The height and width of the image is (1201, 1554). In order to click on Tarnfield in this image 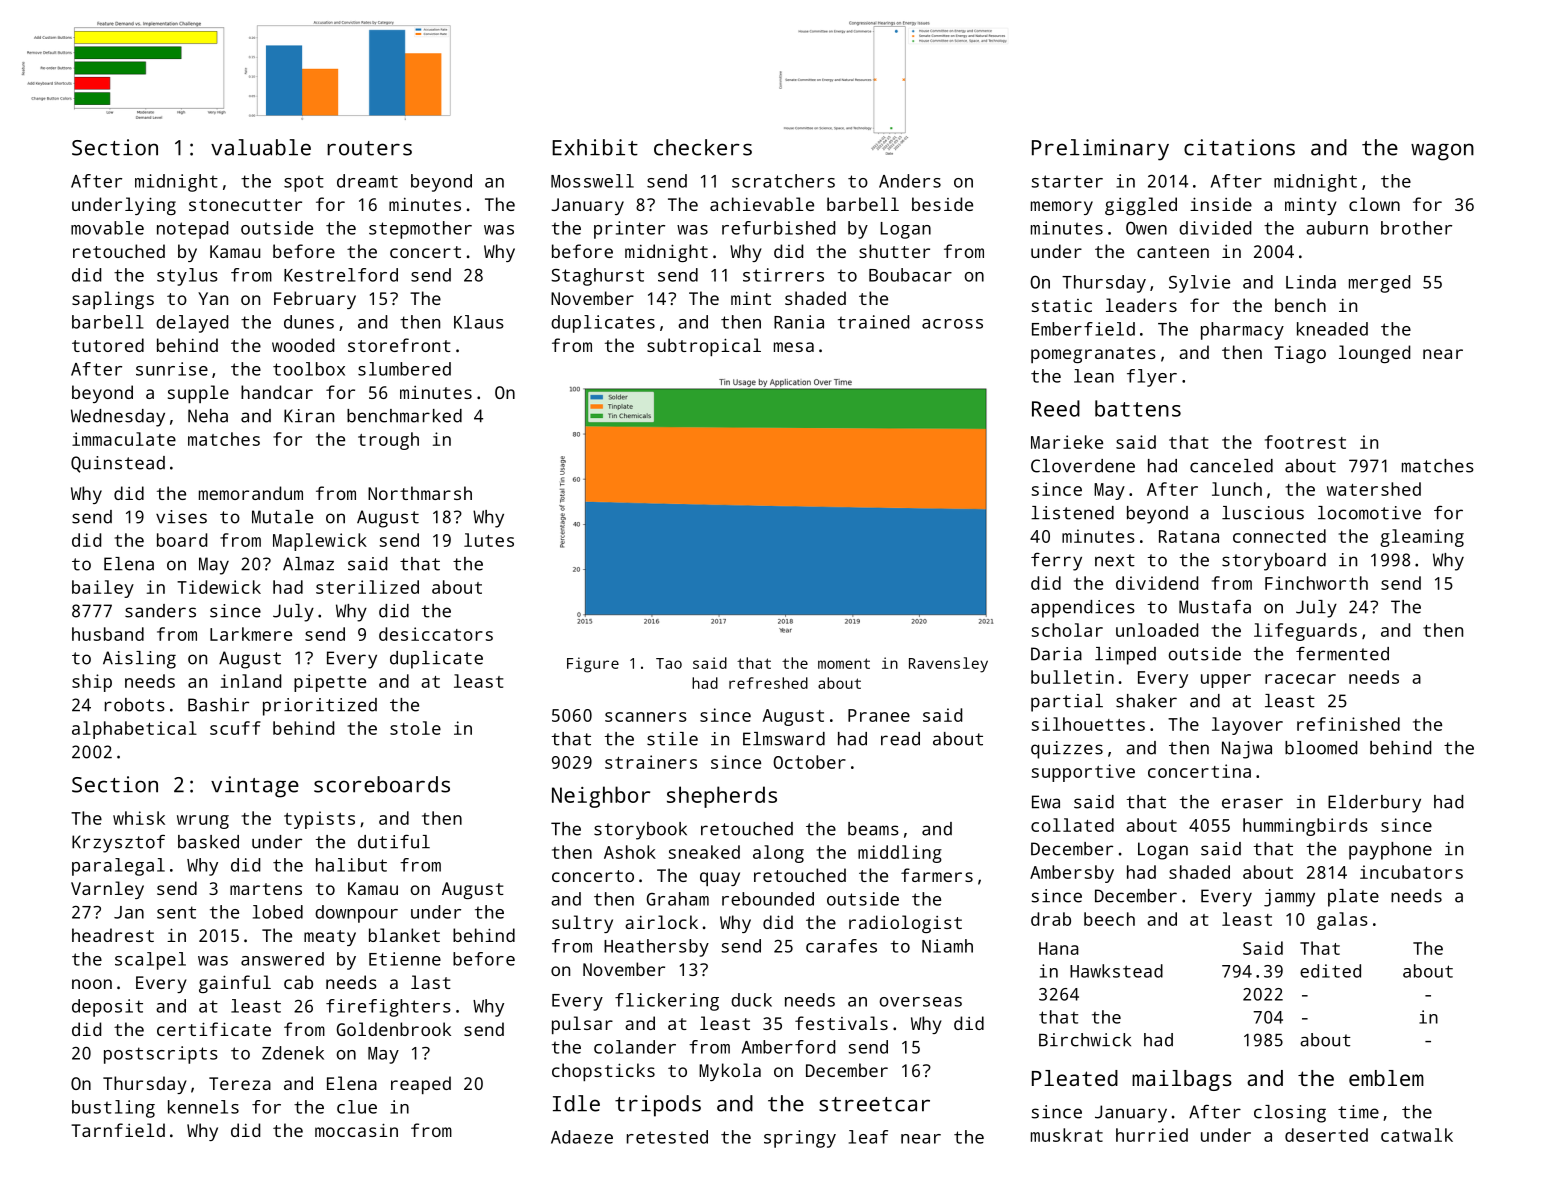, I will do `click(118, 1130)`.
